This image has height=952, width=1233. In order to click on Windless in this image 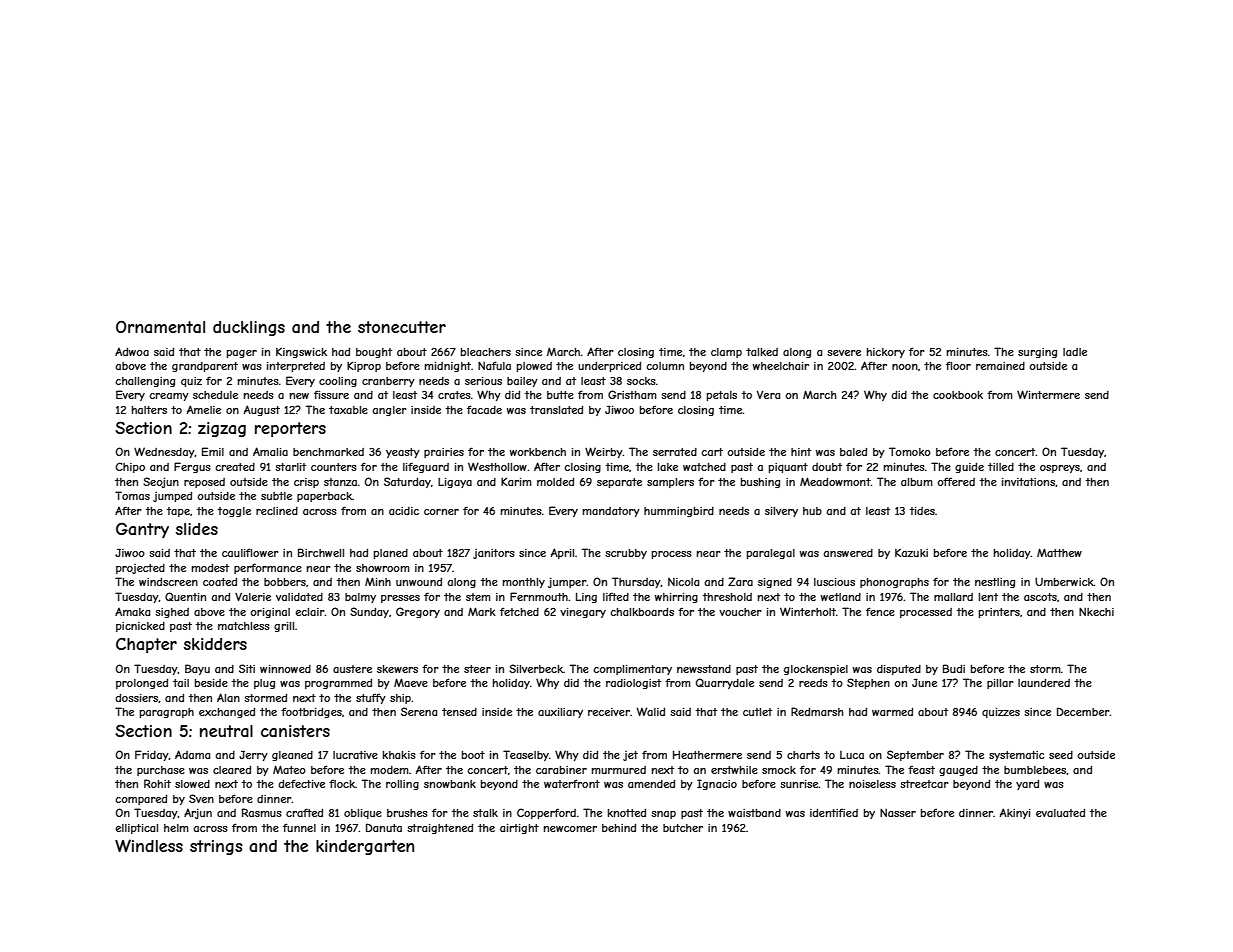, I will do `click(149, 845)`.
